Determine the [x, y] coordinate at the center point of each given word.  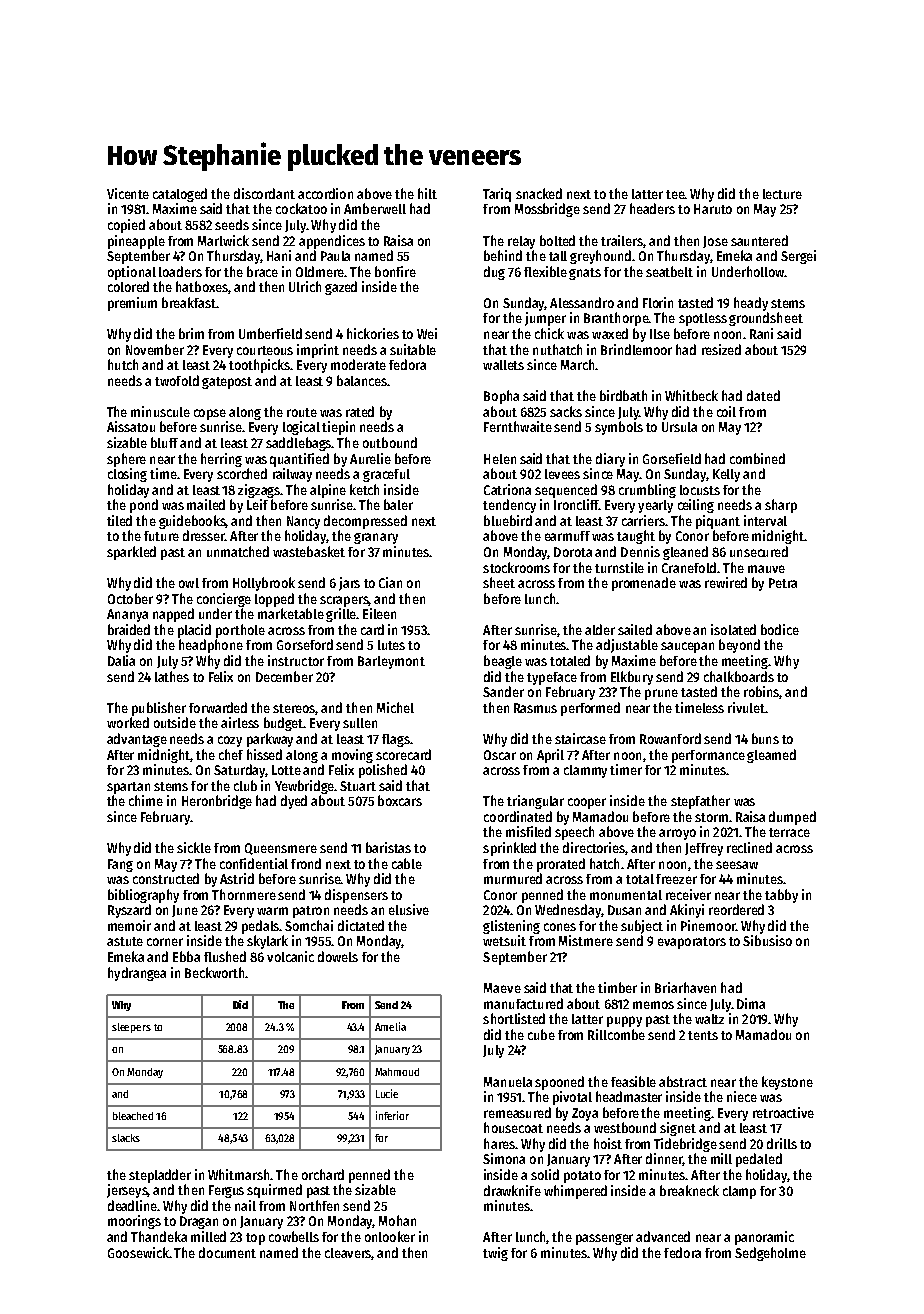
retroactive [783, 1112]
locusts [700, 490]
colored [128, 286]
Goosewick [138, 1252]
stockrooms [516, 567]
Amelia [390, 1026]
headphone [211, 646]
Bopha [501, 397]
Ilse [660, 334]
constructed [166, 878]
